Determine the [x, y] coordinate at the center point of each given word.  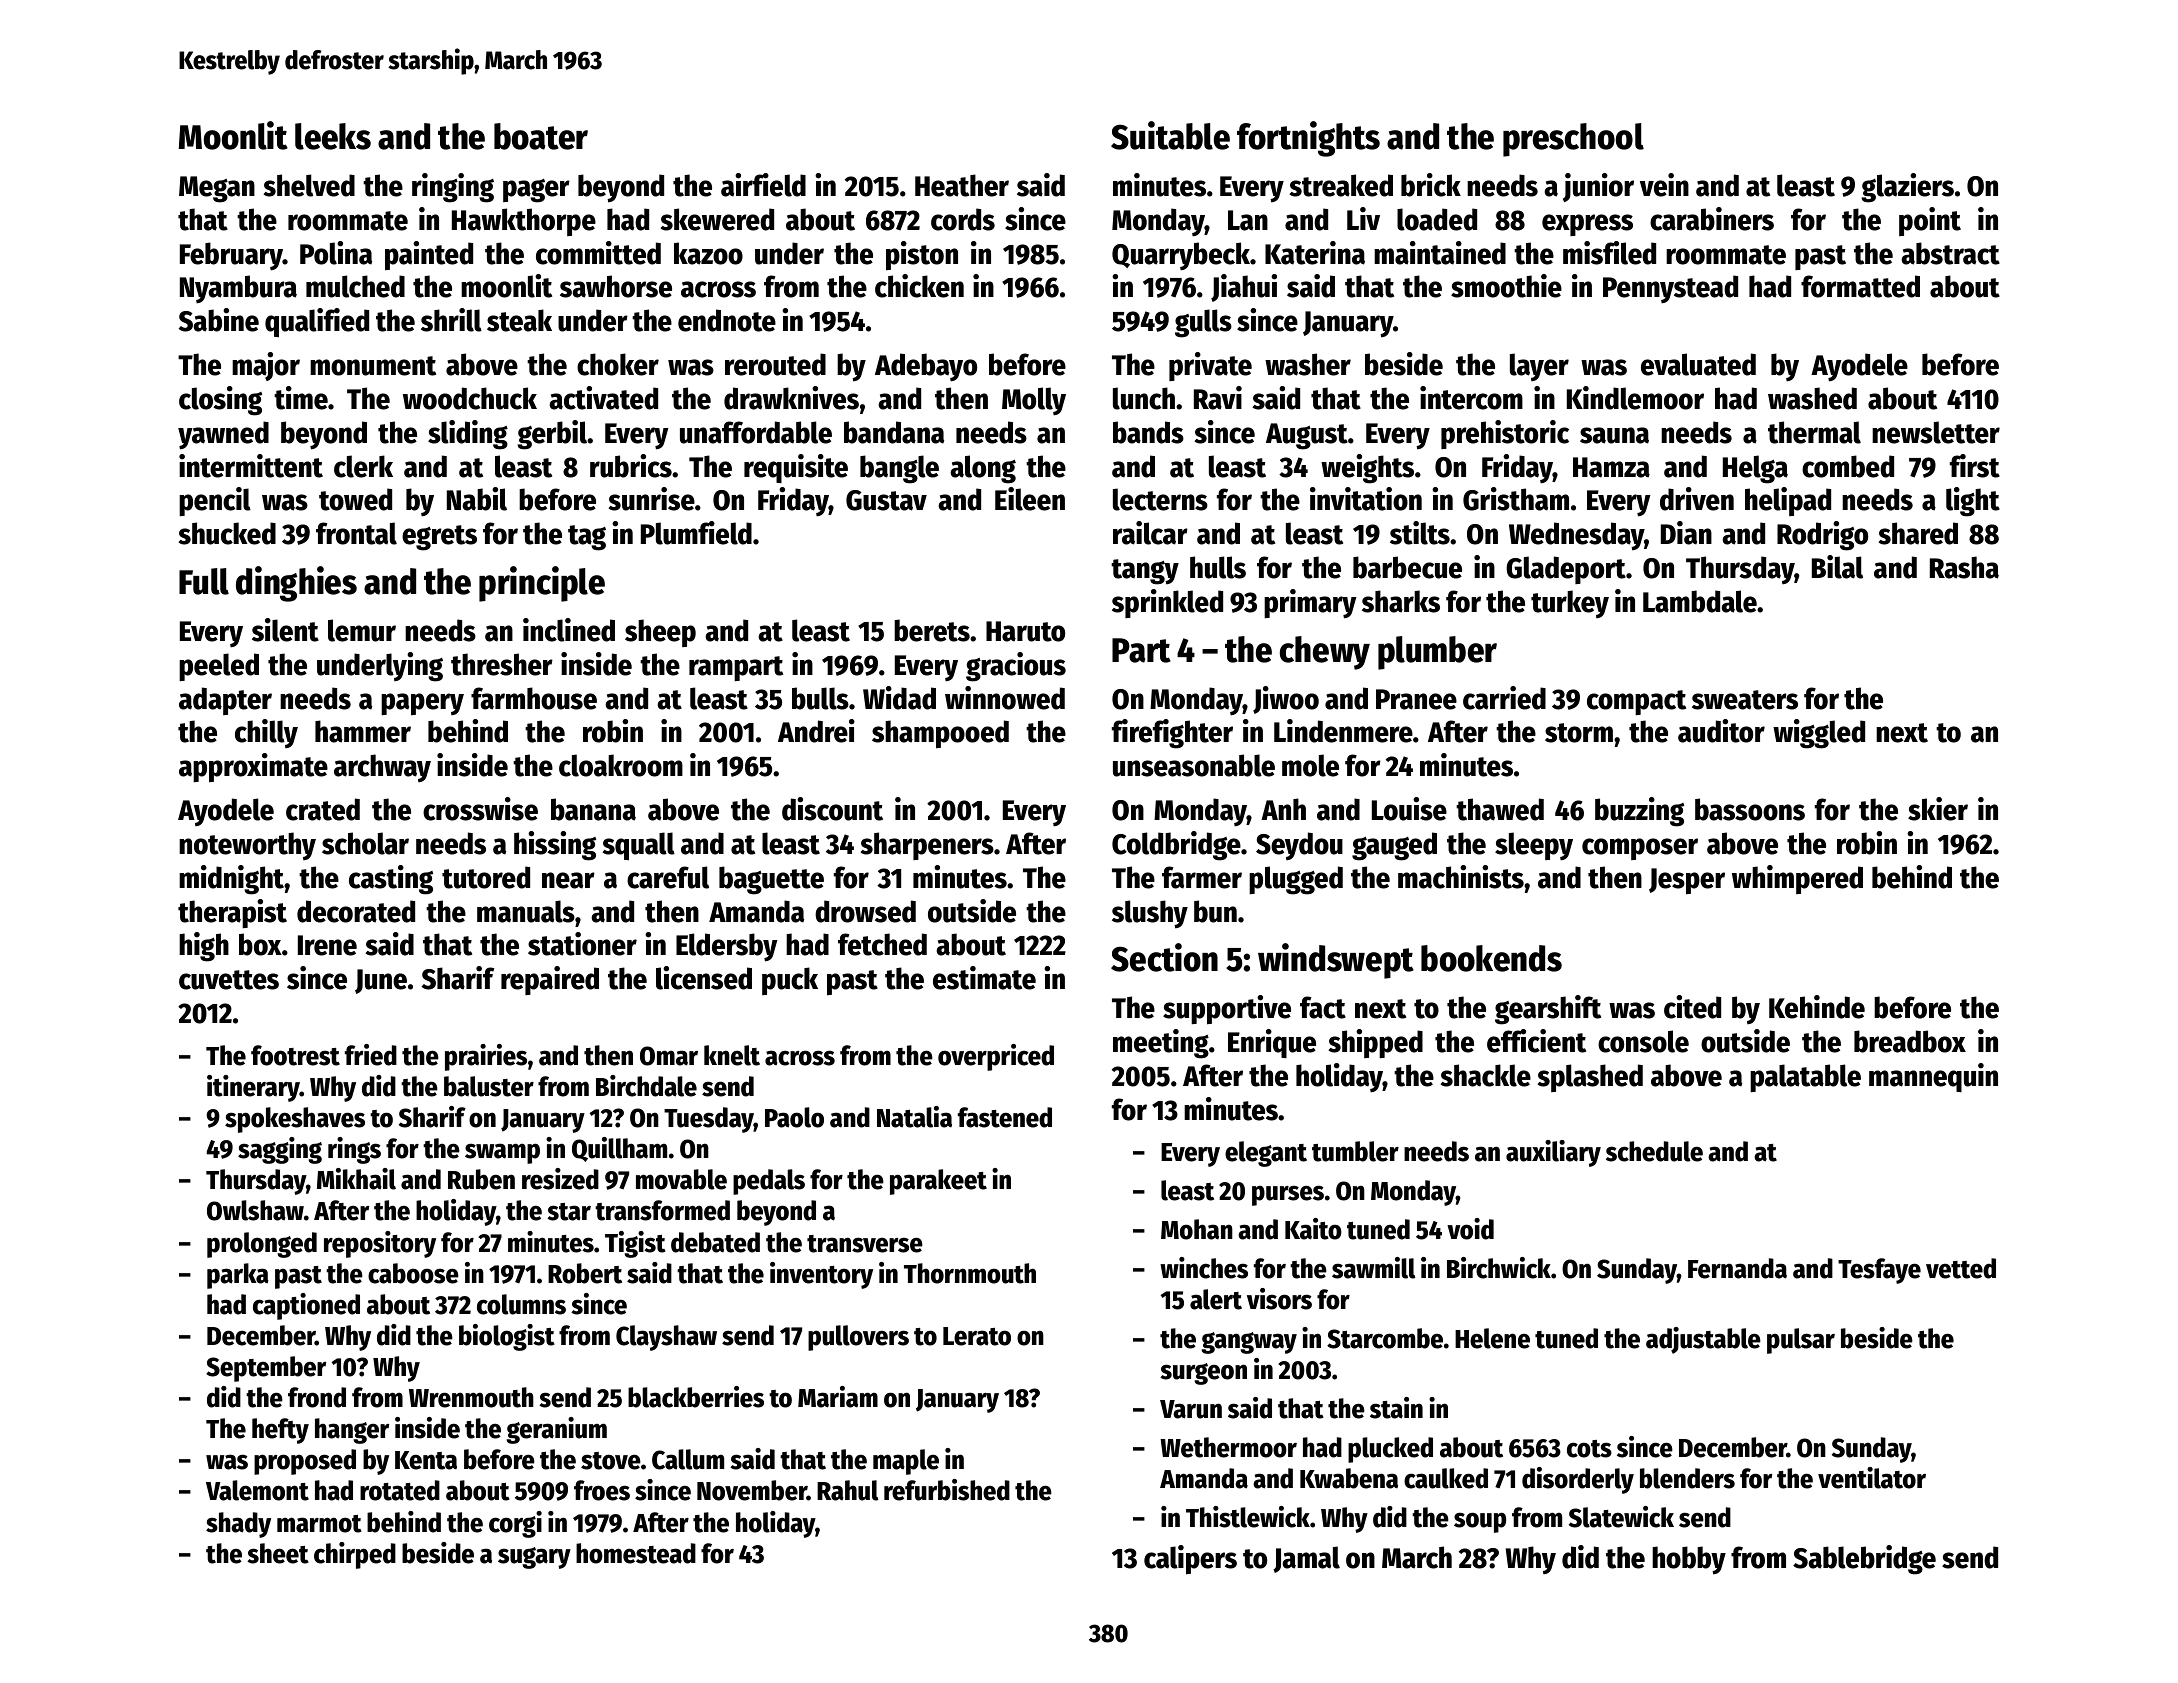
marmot [319, 1524]
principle [542, 584]
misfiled [1609, 253]
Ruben [481, 1179]
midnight [231, 880]
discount [832, 809]
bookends [1491, 958]
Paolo [794, 1117]
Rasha [1964, 567]
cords [963, 219]
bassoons [1750, 809]
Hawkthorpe [524, 222]
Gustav [886, 500]
